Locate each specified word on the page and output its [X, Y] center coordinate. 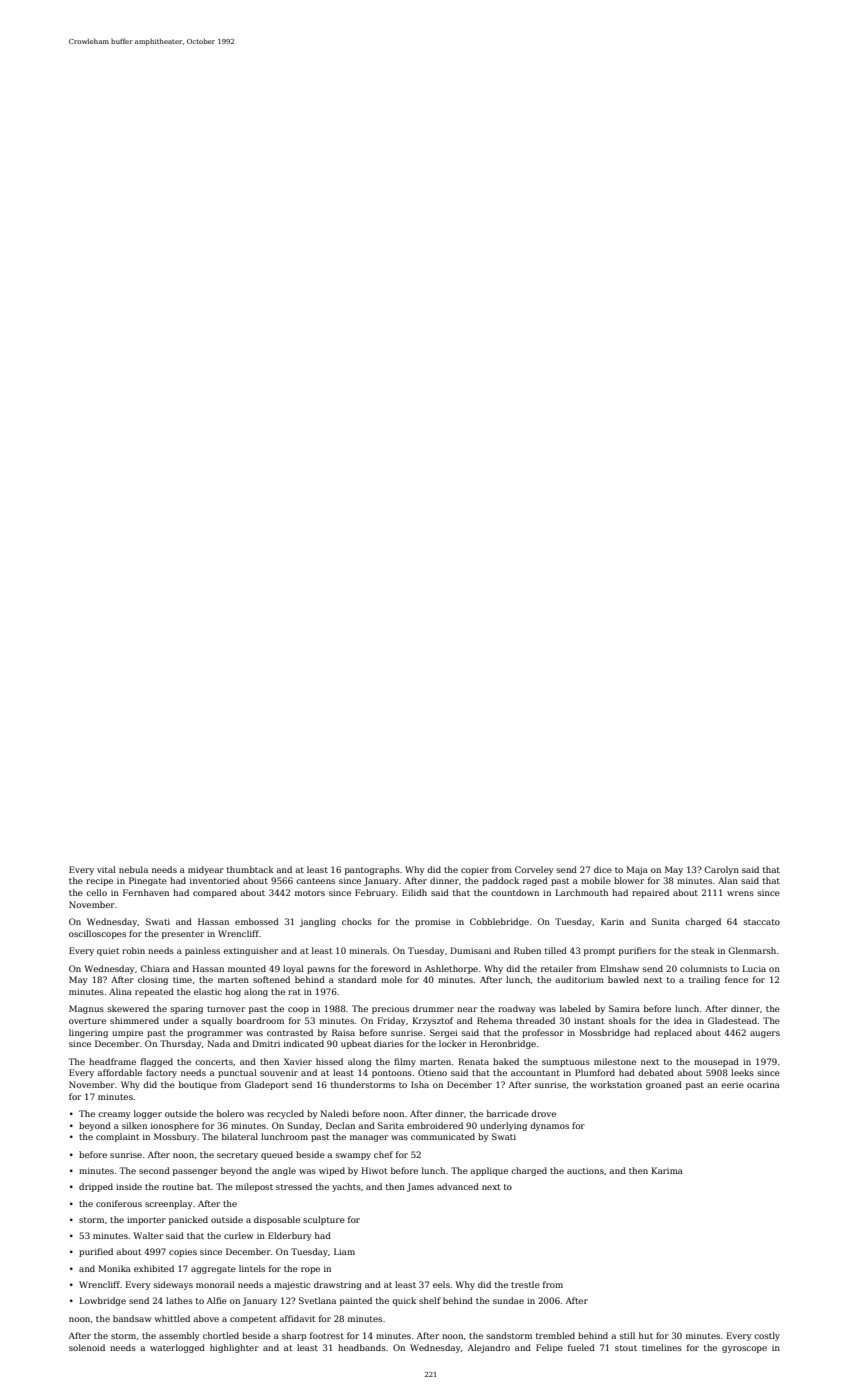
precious [390, 1010]
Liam [344, 1251]
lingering [88, 1033]
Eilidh [414, 892]
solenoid [87, 1347]
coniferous [119, 1203]
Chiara [155, 968]
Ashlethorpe [451, 969]
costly [767, 1336]
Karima [667, 1170]
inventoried [215, 880]
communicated [443, 1136]
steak [703, 950]
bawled [623, 979]
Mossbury [175, 1137]
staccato [762, 922]
